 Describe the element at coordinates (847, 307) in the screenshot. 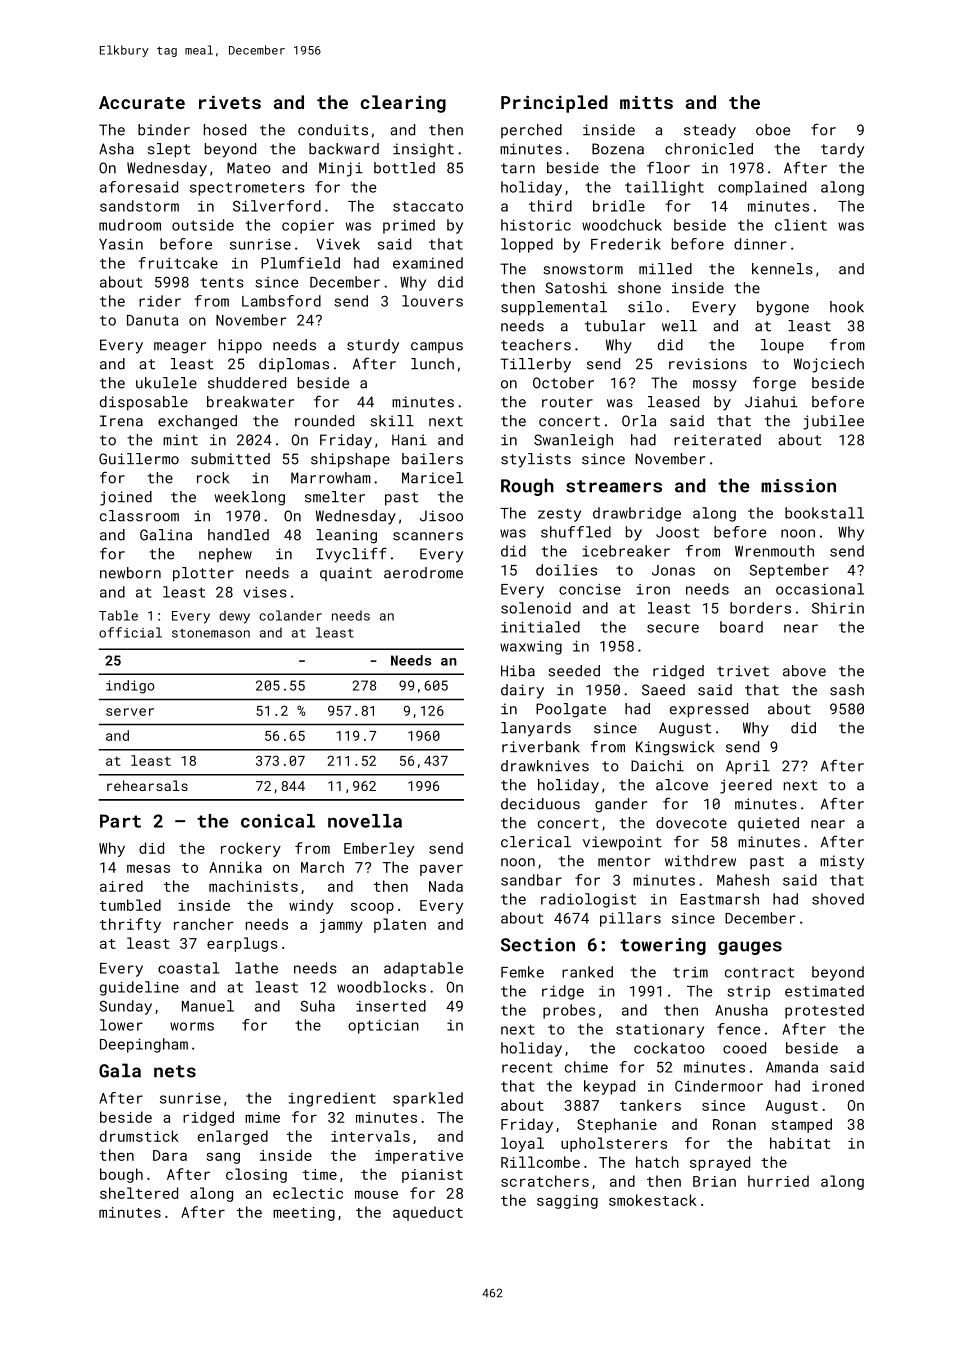

I see `hook` at that location.
